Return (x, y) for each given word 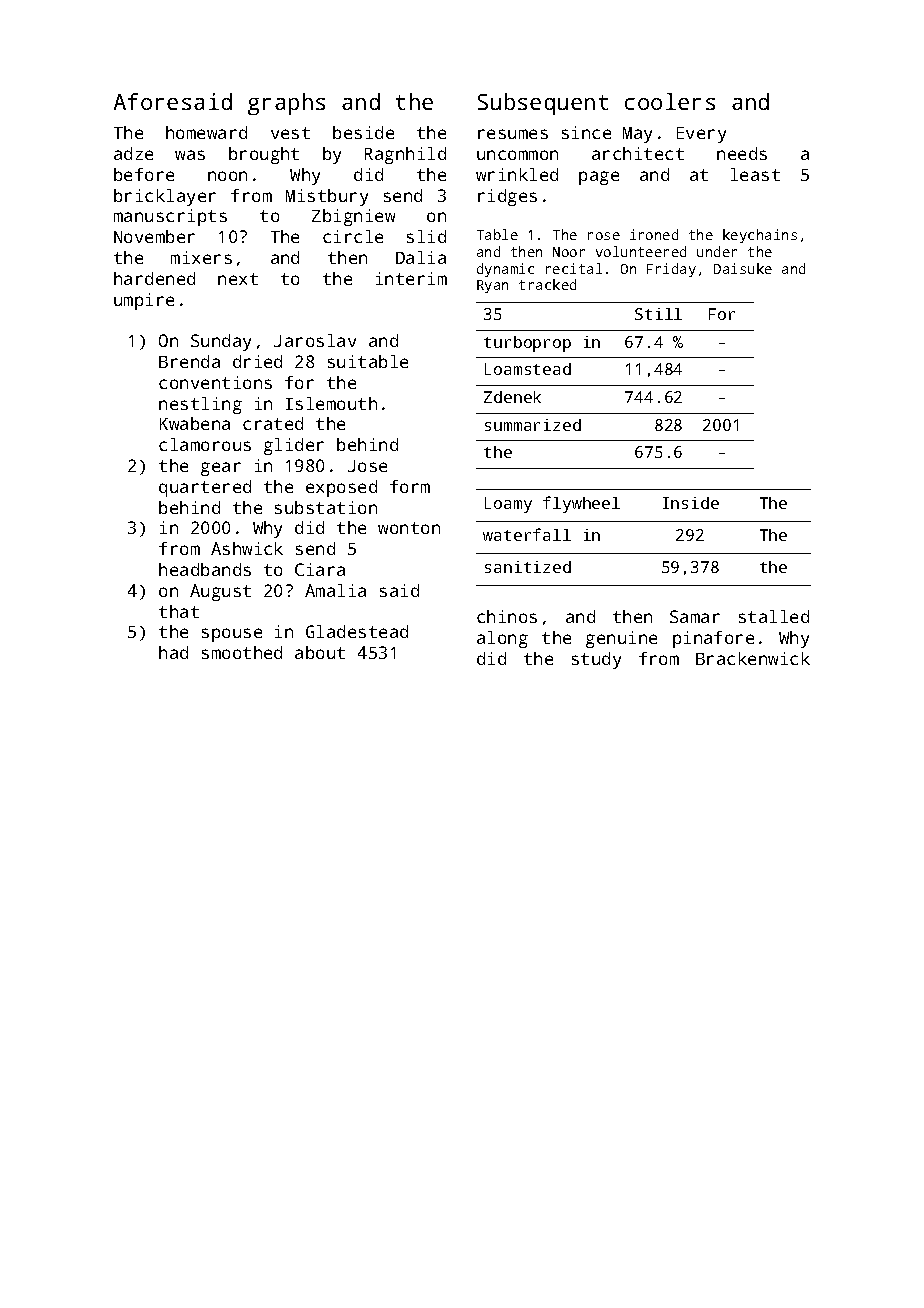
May (637, 135)
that (179, 611)
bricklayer (165, 197)
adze (133, 153)
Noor (569, 252)
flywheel (581, 504)
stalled (774, 616)
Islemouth (331, 403)
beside (363, 132)
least (755, 174)
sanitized (528, 567)
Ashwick (247, 548)
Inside (691, 503)
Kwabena (195, 423)
